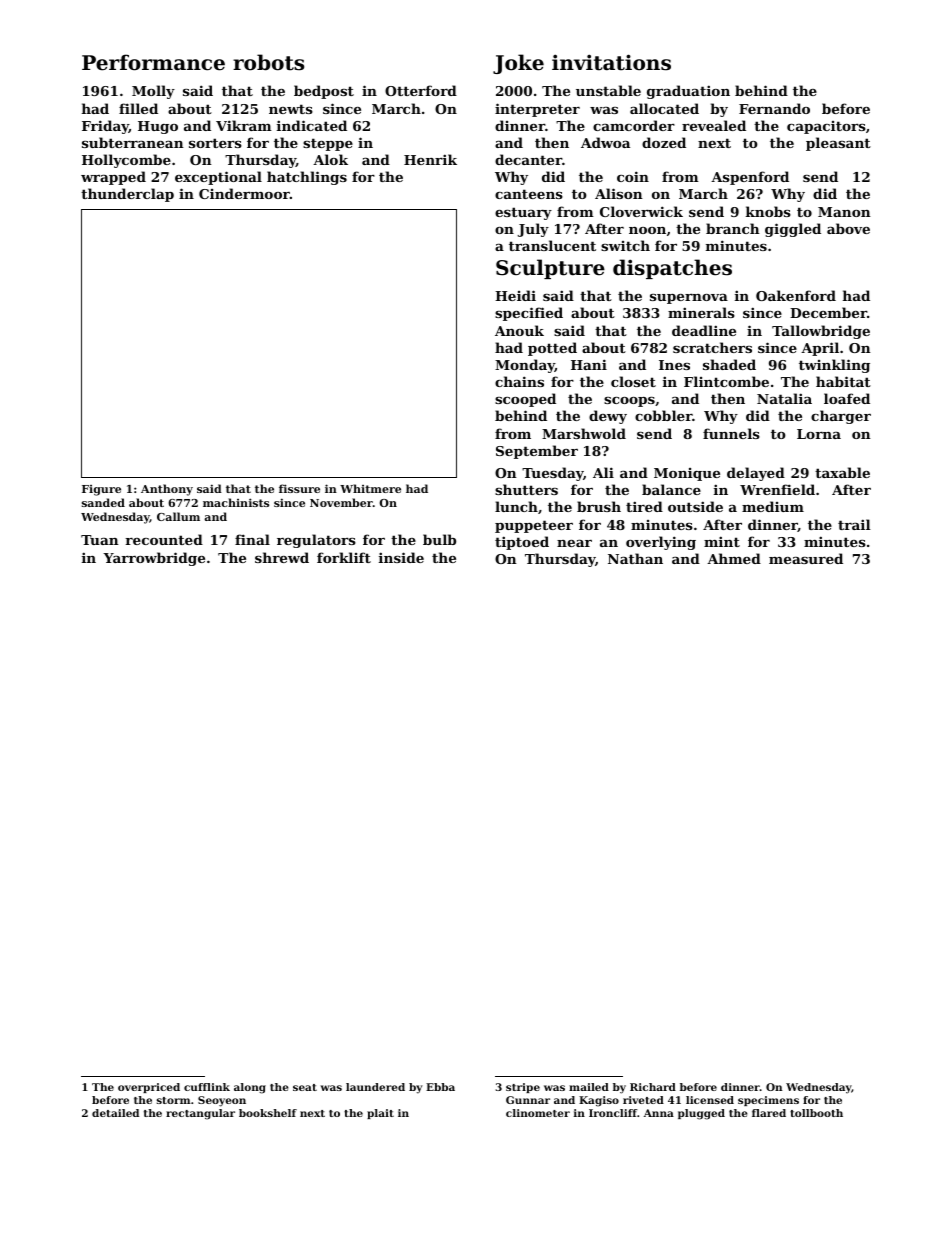  Describe the element at coordinates (734, 558) in the document. I see `Ahmed` at that location.
